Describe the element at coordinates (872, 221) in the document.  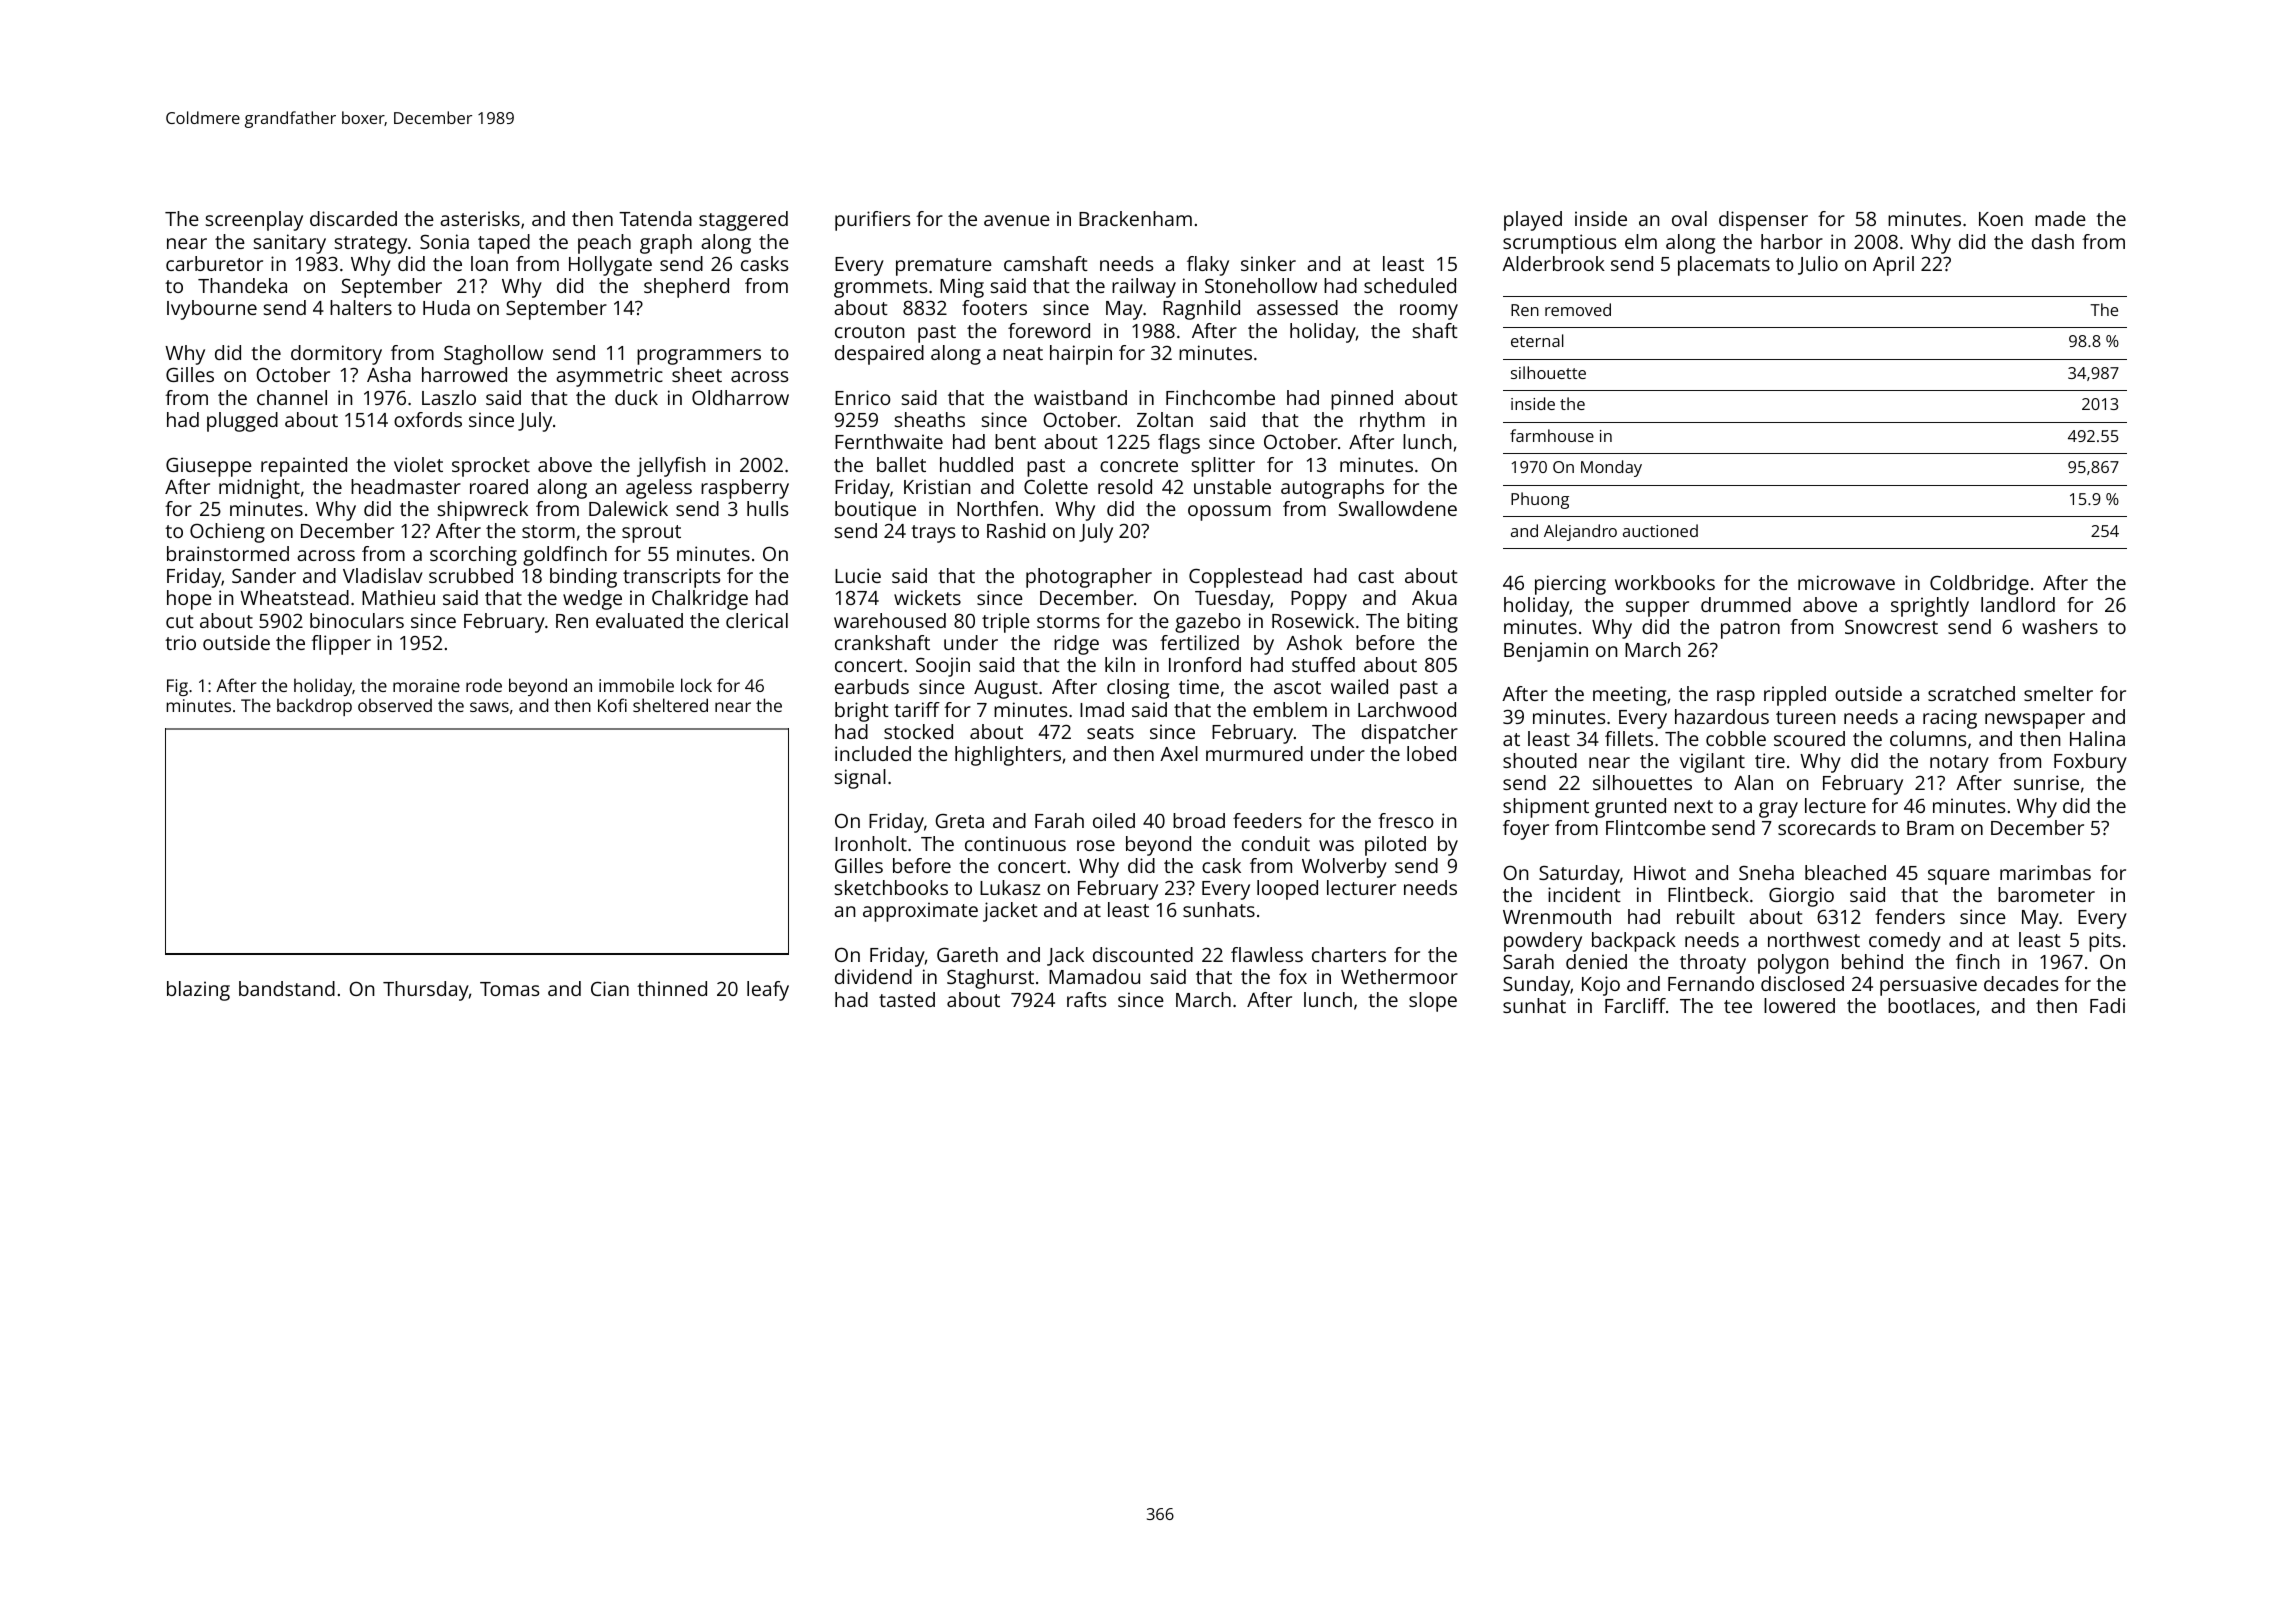
I see `purifiers` at that location.
